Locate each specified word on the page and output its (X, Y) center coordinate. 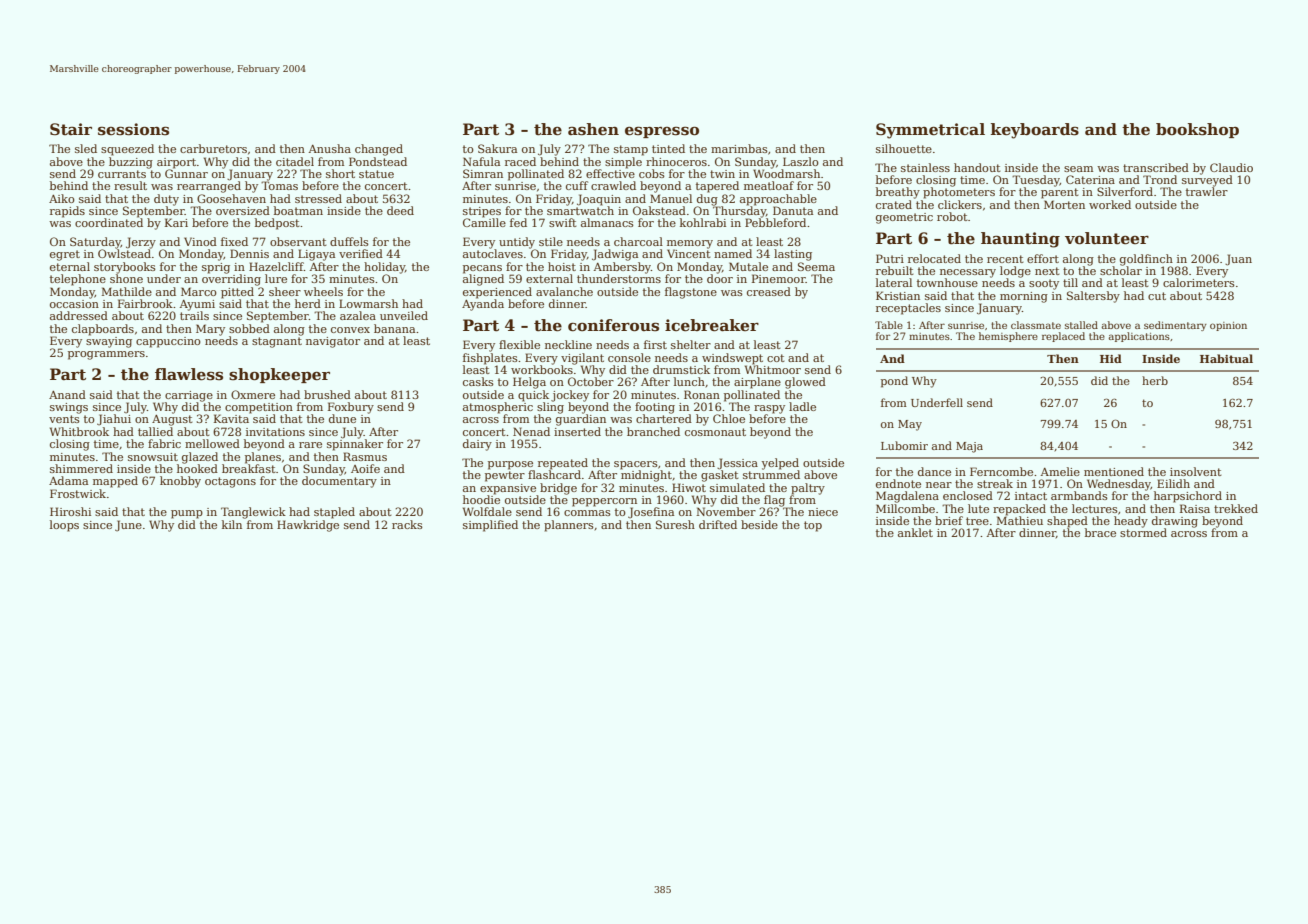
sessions (133, 129)
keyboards (1035, 131)
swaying (109, 342)
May (910, 425)
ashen (593, 129)
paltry (808, 489)
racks (407, 524)
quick (533, 396)
